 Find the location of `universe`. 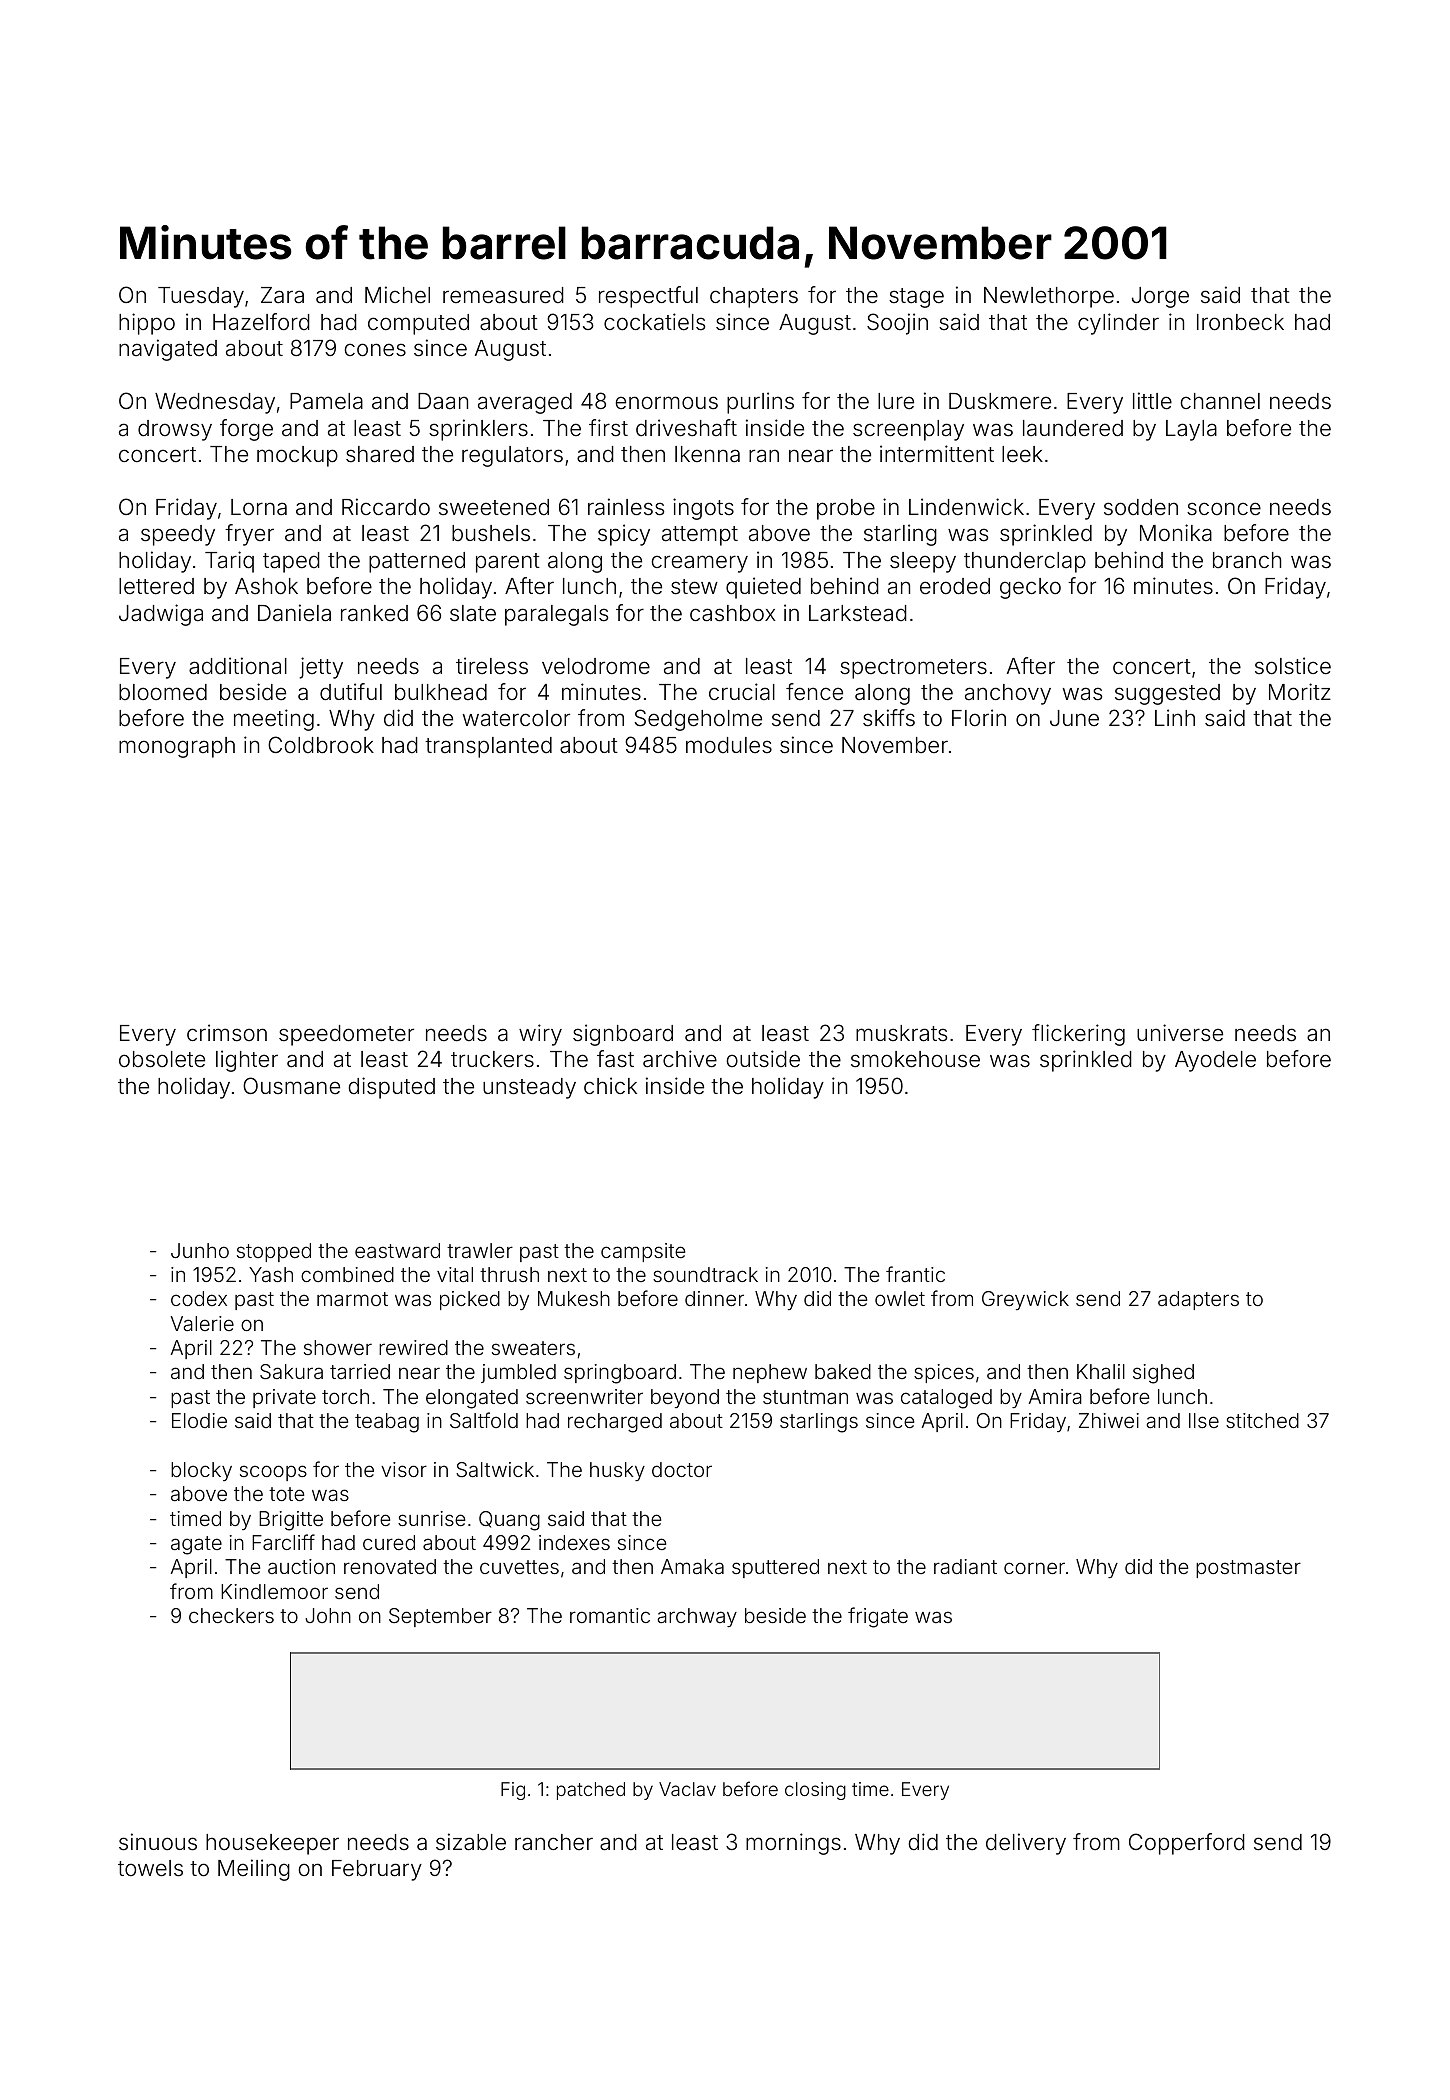

universe is located at coordinates (1180, 1033).
